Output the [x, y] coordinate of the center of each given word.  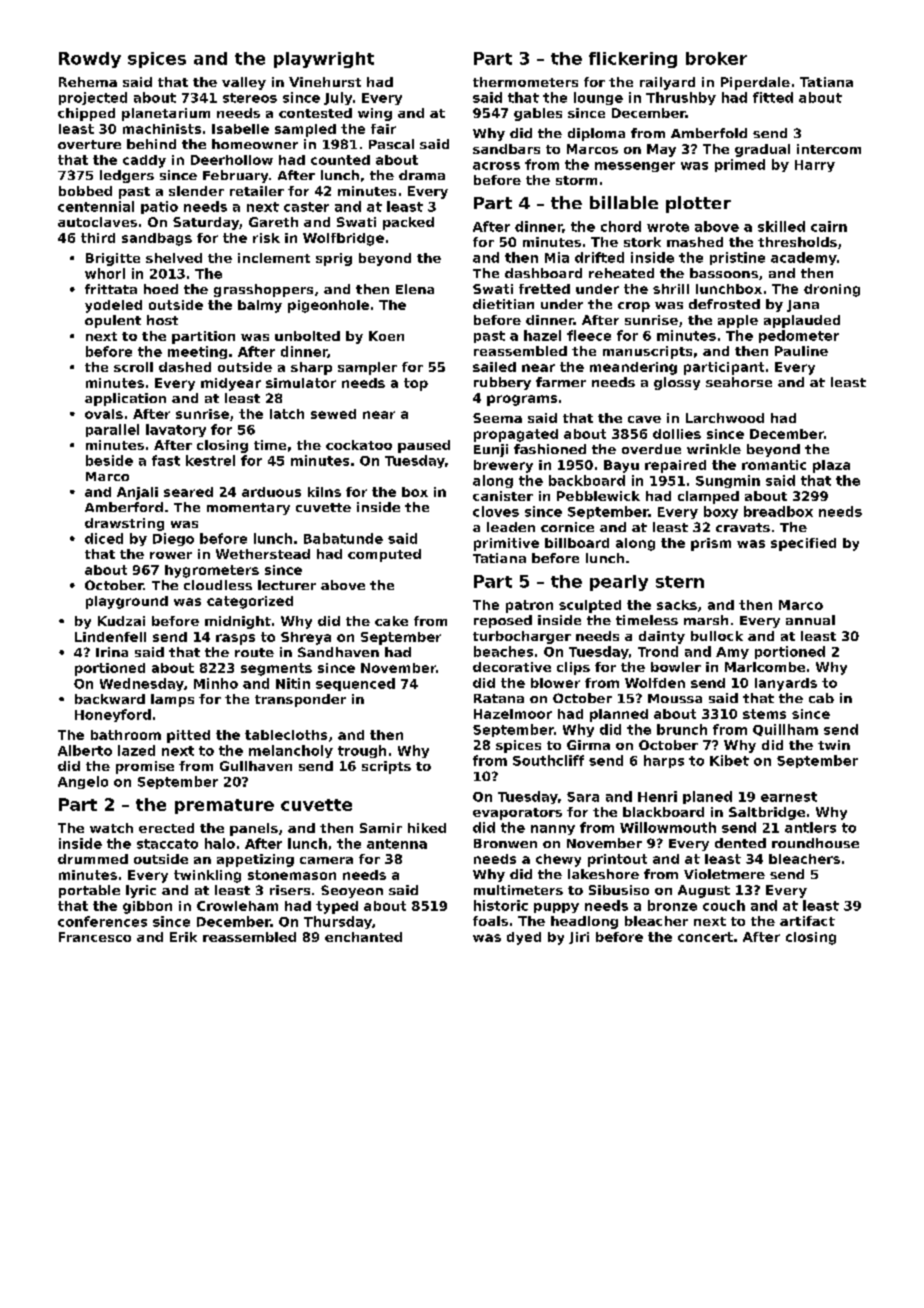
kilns [324, 492]
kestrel [210, 460]
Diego [173, 539]
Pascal [391, 144]
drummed [93, 859]
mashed [695, 242]
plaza [831, 466]
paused [424, 446]
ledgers [127, 176]
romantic [774, 465]
